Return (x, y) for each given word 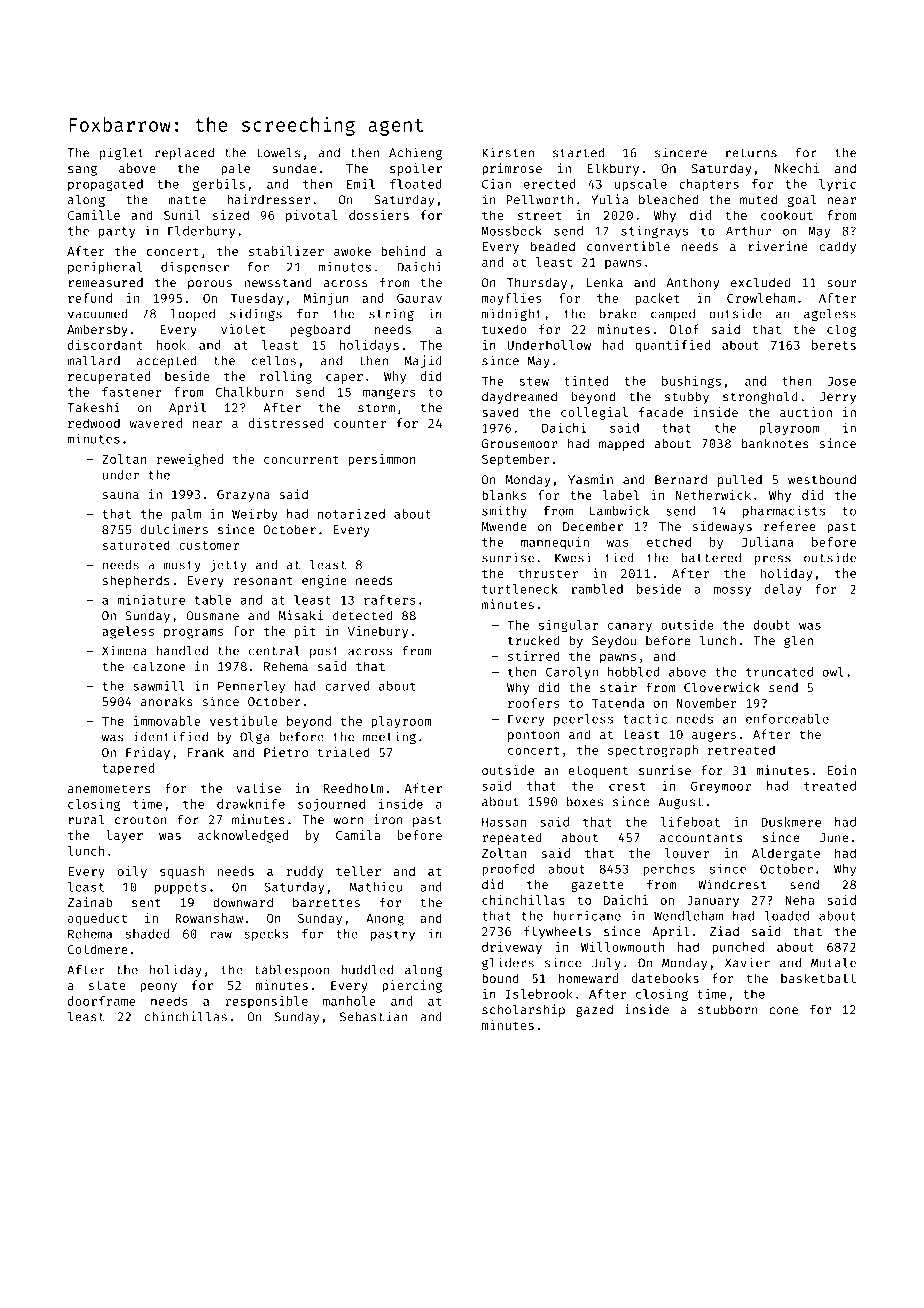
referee (790, 526)
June (834, 838)
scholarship (523, 1010)
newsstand (277, 282)
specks (266, 935)
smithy (504, 511)
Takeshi (93, 407)
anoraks (167, 701)
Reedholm (354, 788)
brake (618, 314)
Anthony (693, 283)
